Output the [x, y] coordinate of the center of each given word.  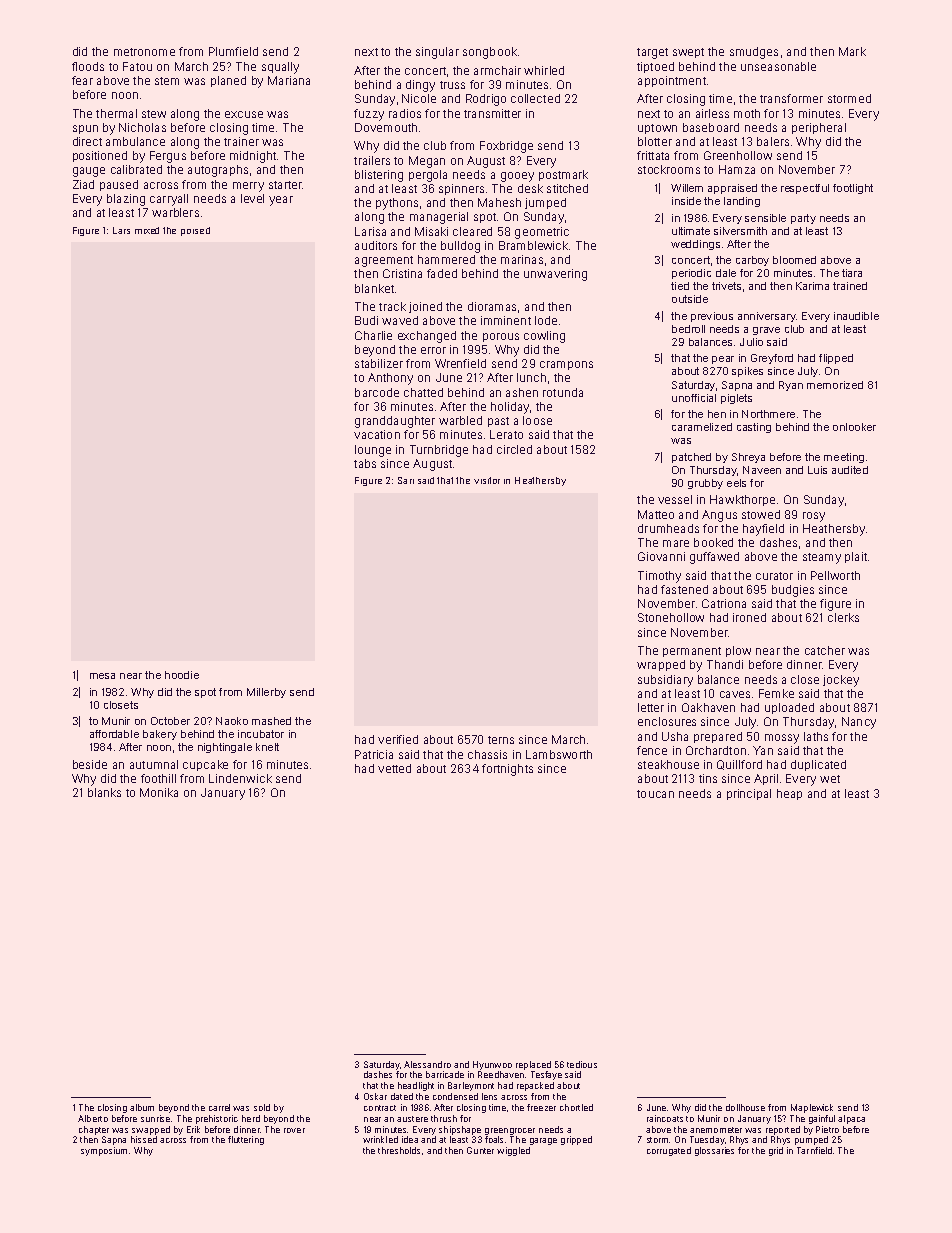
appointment [672, 81]
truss [452, 85]
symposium [104, 1151]
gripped [576, 1140]
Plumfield [233, 51]
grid [776, 1151]
